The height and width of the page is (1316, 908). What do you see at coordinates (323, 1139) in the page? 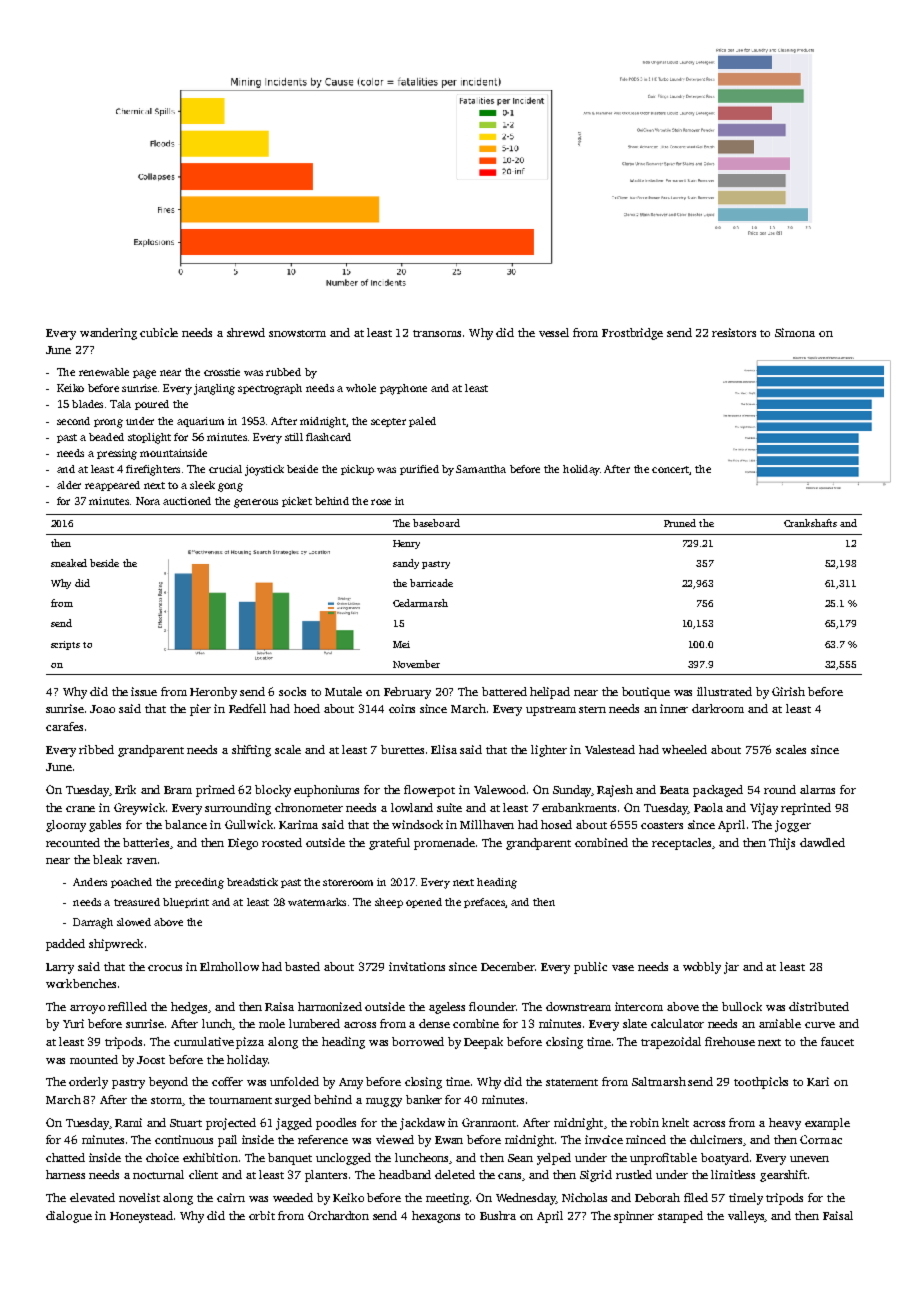
I see `reference` at bounding box center [323, 1139].
